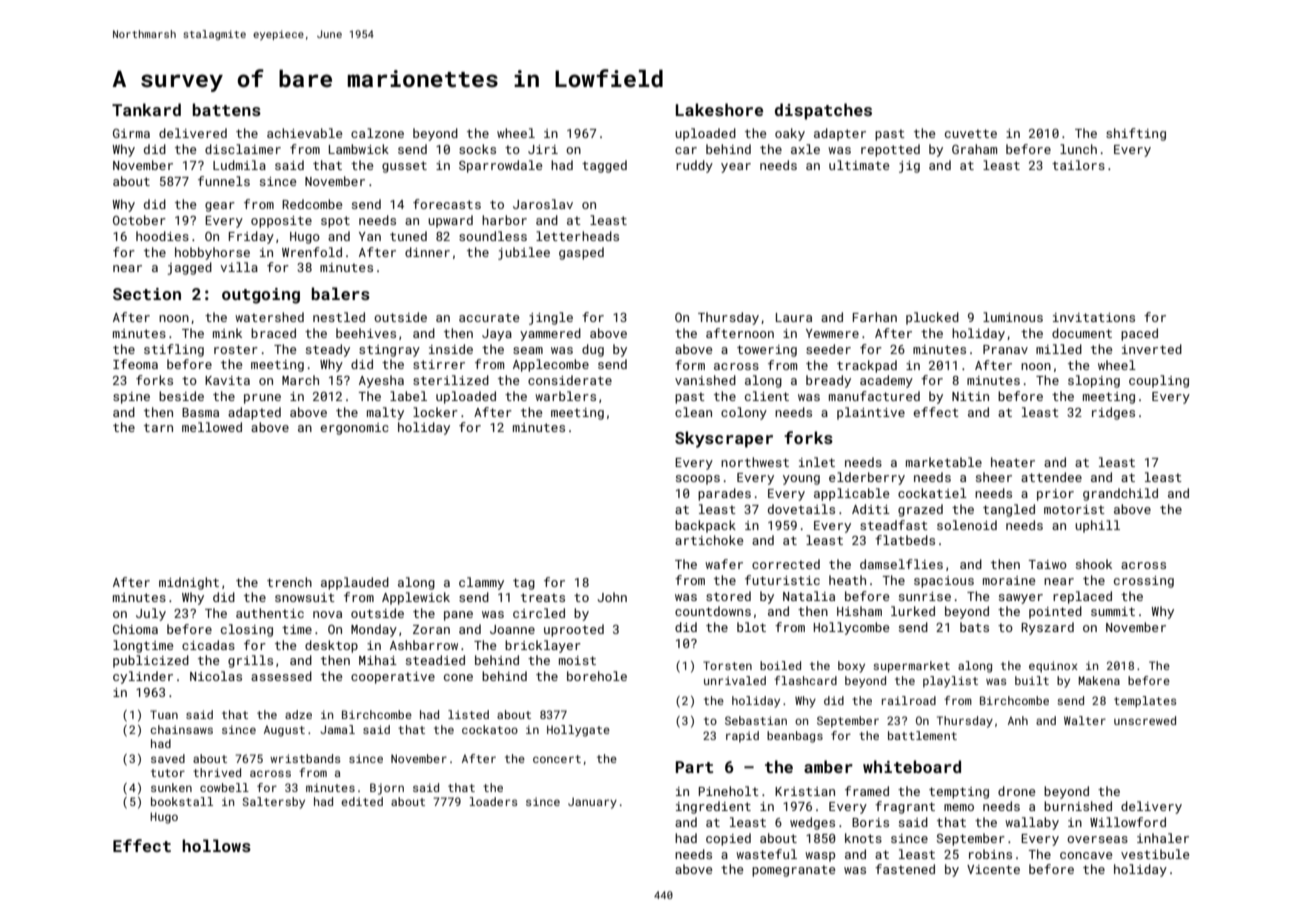 This image has height=924, width=1308. Describe the element at coordinates (135, 364) in the image. I see `Ifeoma` at that location.
